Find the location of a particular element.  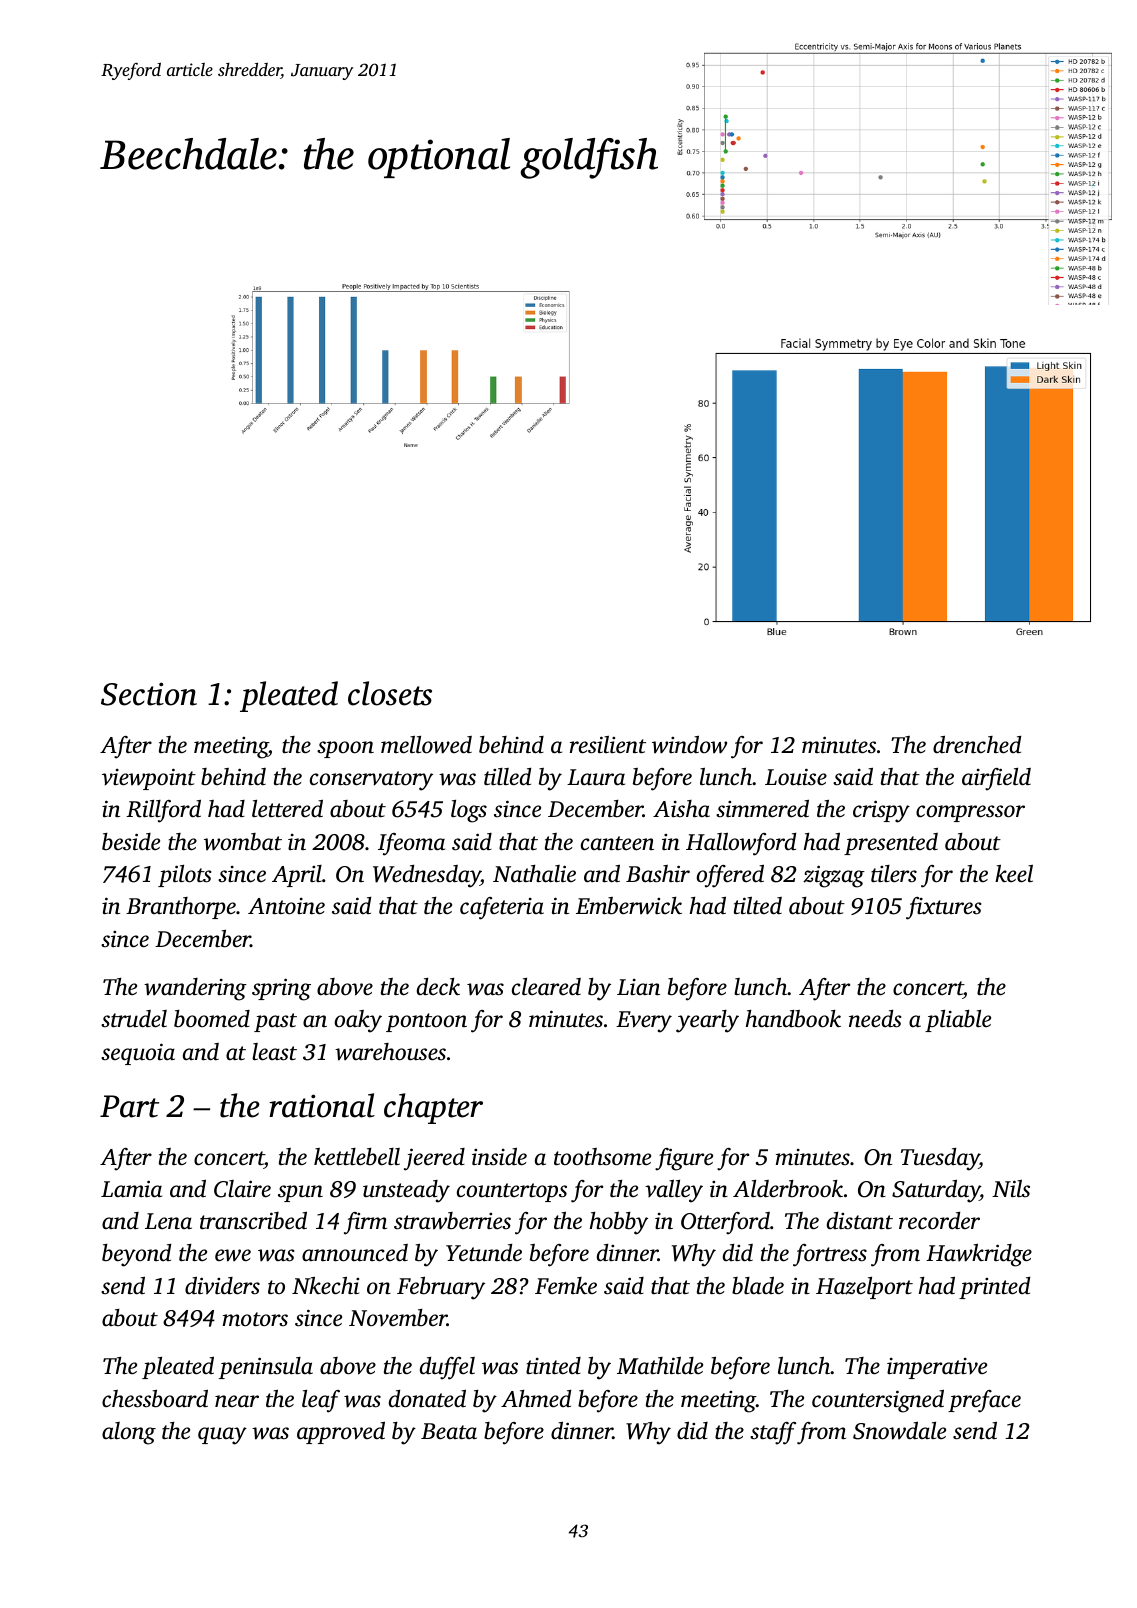

toothsome is located at coordinates (602, 1157).
